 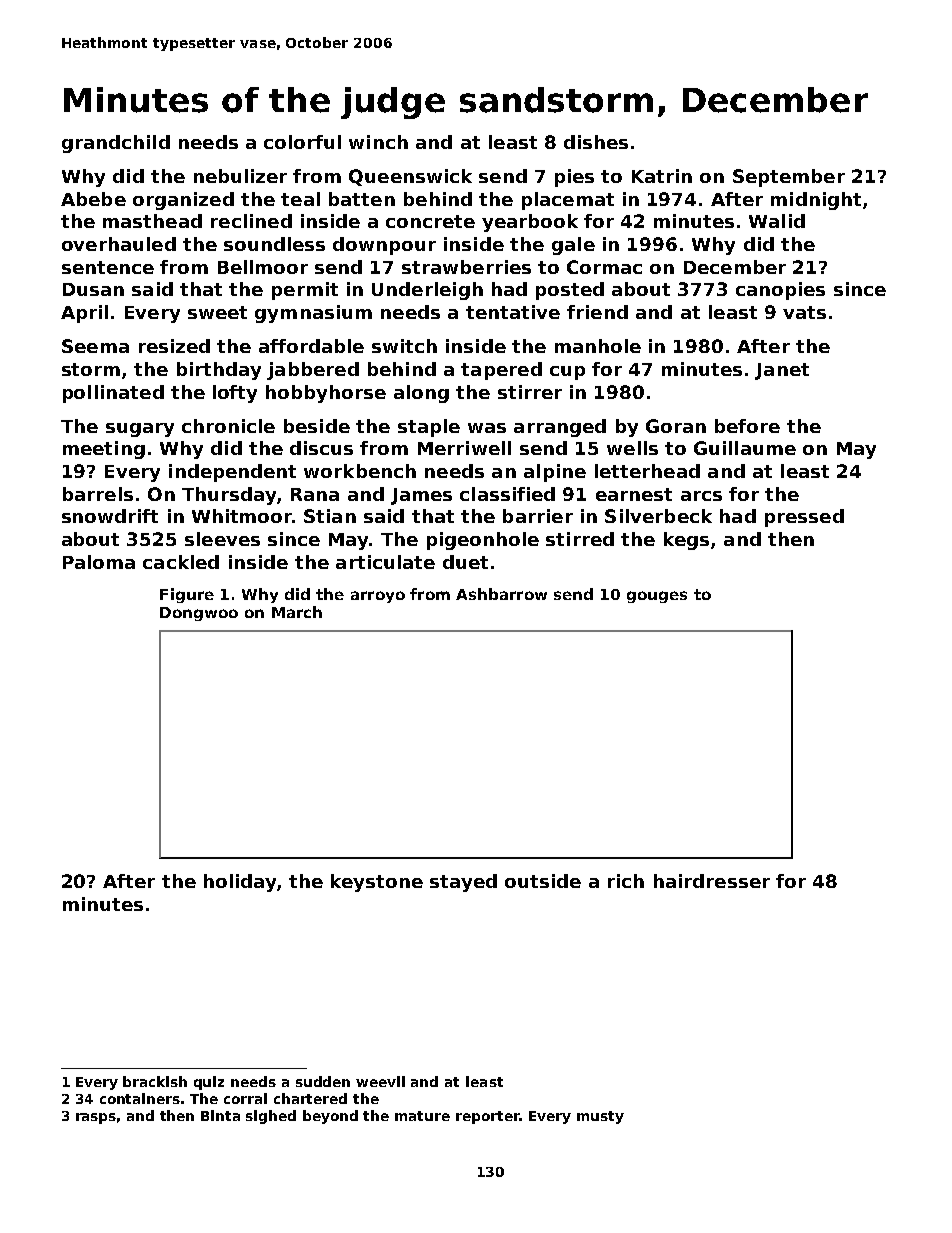 I want to click on hairdresser, so click(x=712, y=881).
